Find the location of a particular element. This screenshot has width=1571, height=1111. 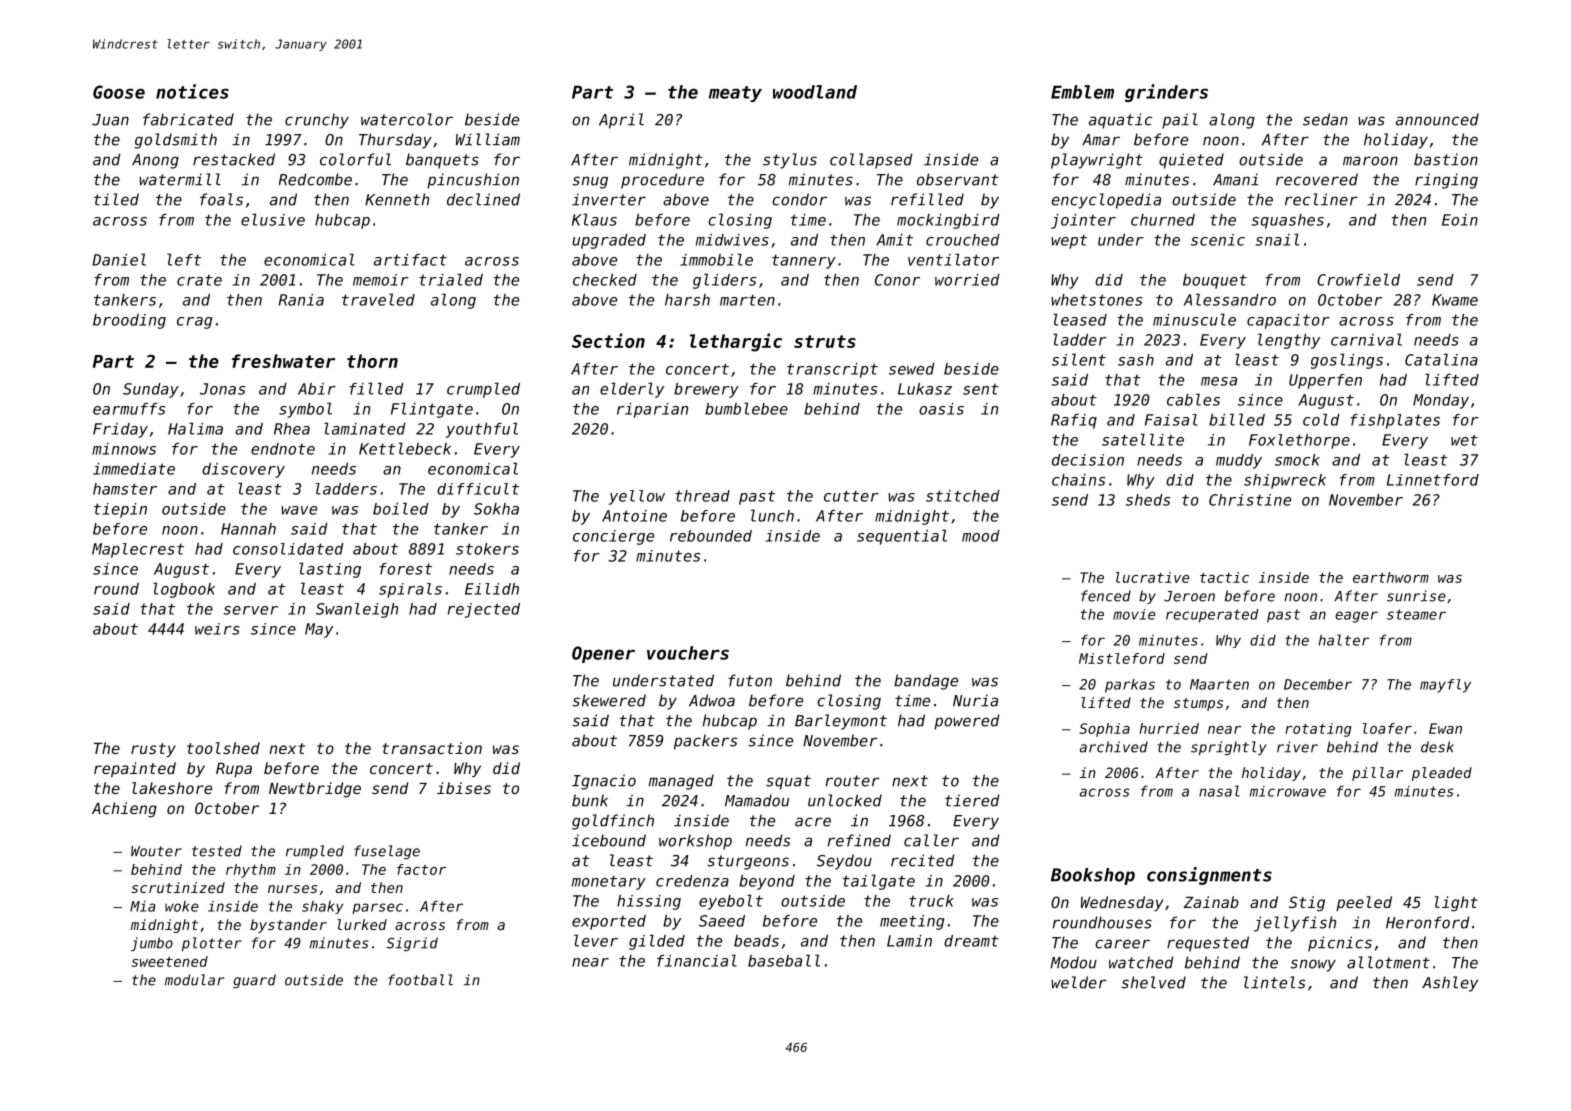

logbook is located at coordinates (184, 590).
